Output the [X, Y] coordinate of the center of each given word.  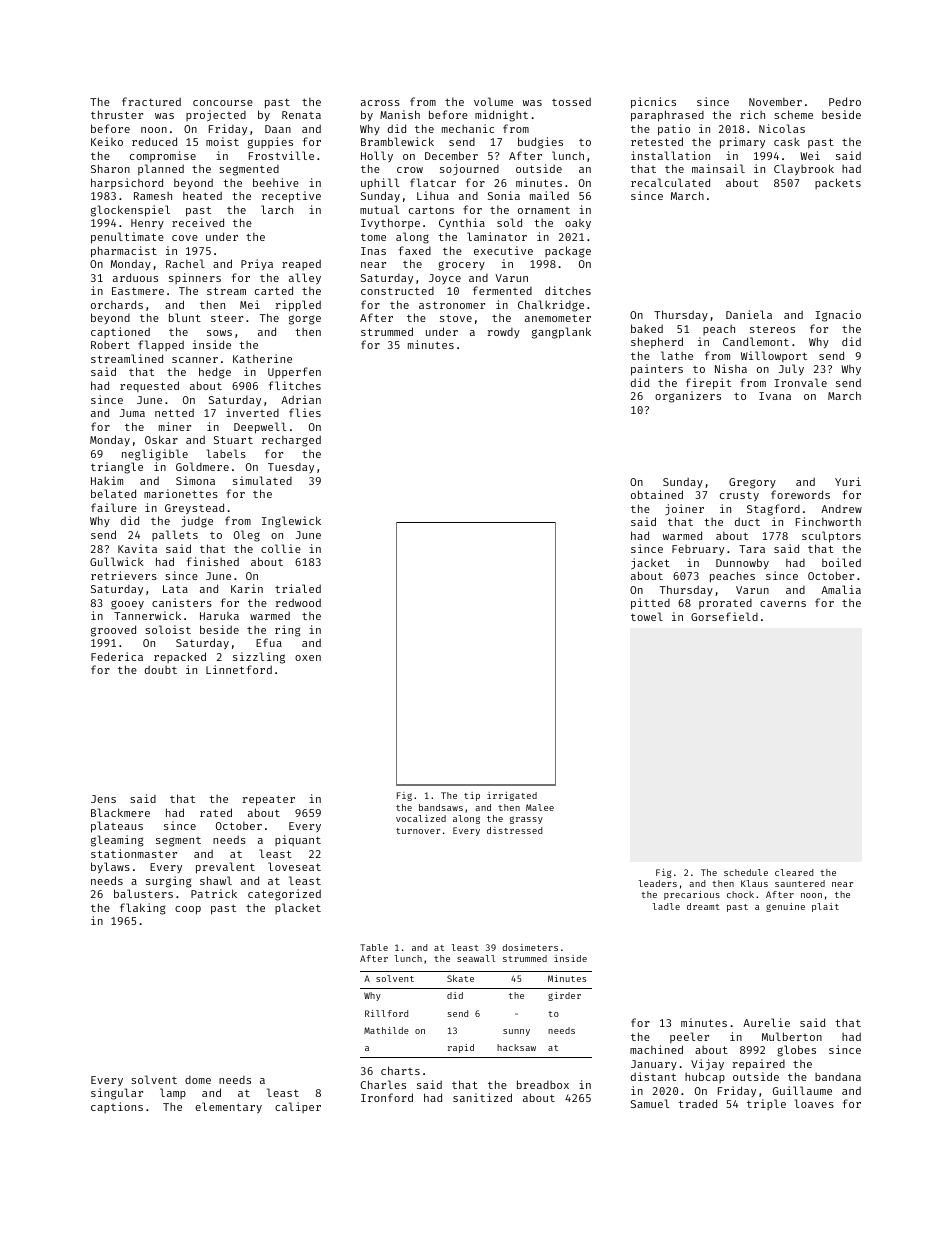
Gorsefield [724, 616]
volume [493, 101]
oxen [308, 658]
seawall [476, 958]
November [775, 102]
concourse [223, 103]
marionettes [181, 493]
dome [198, 1080]
